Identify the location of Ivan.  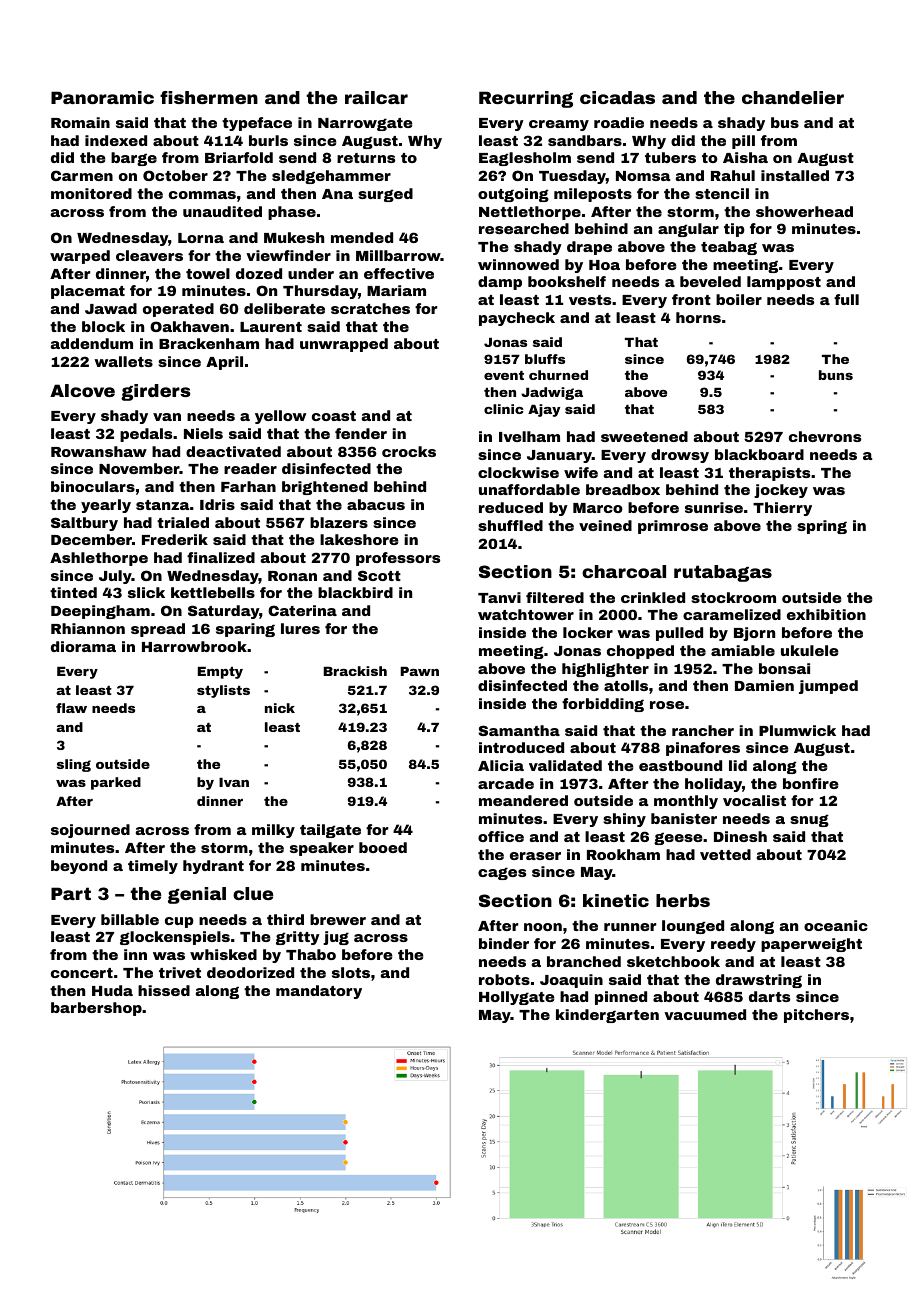
(234, 782).
